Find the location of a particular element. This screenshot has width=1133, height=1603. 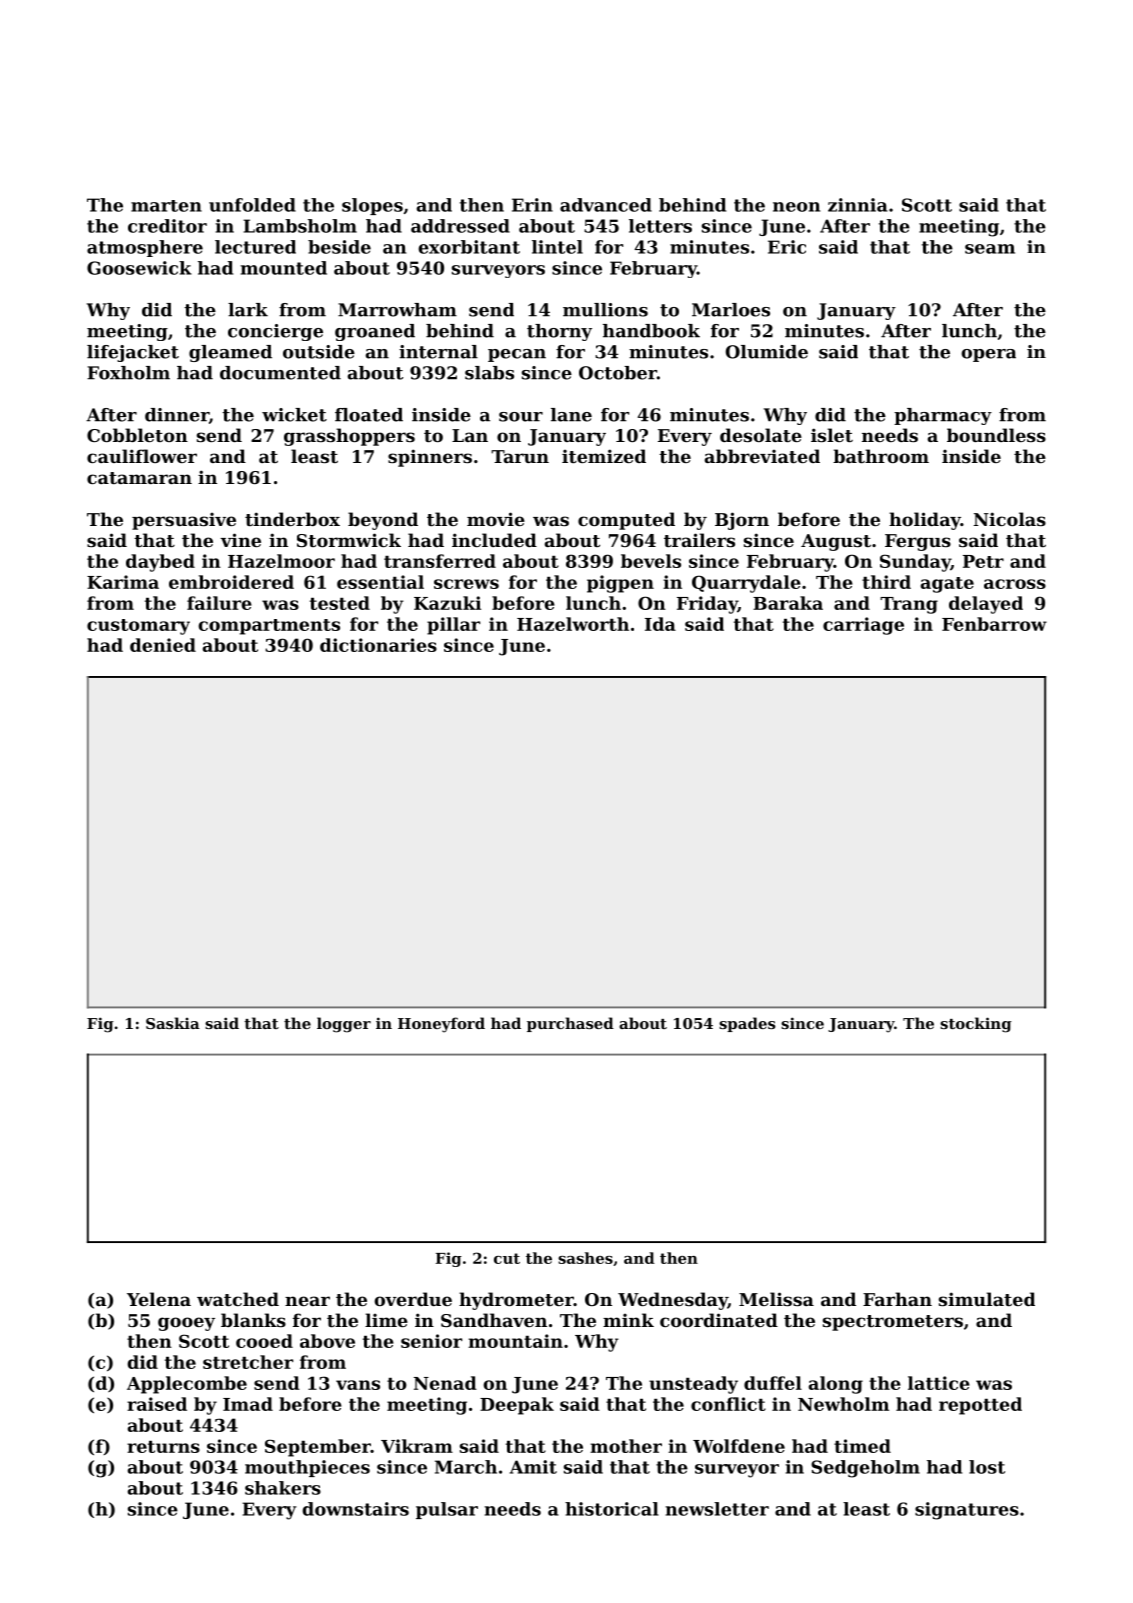

downstairs is located at coordinates (355, 1509).
